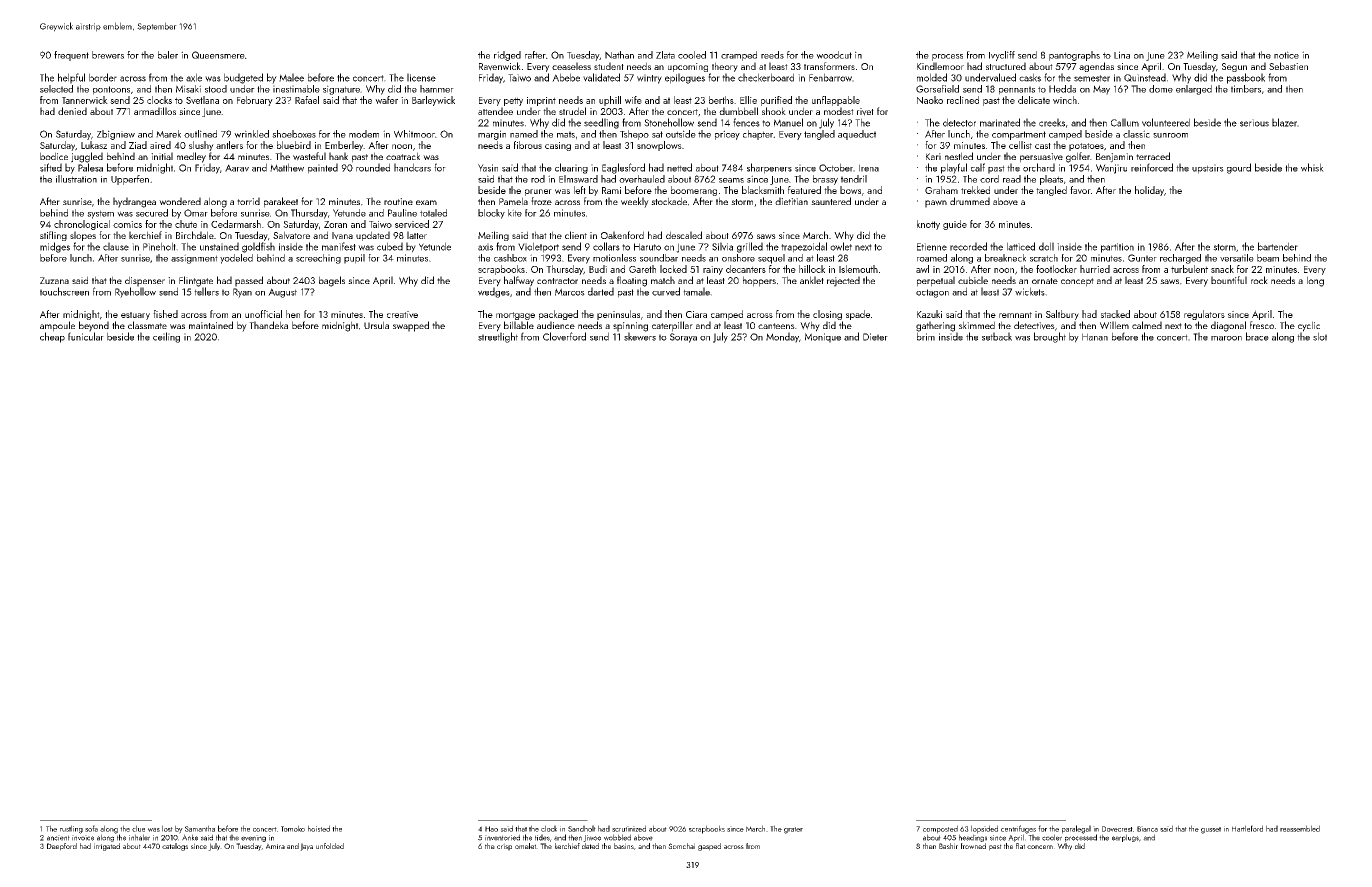 The width and height of the document is (1372, 887). What do you see at coordinates (1226, 338) in the document?
I see `maroon` at bounding box center [1226, 338].
